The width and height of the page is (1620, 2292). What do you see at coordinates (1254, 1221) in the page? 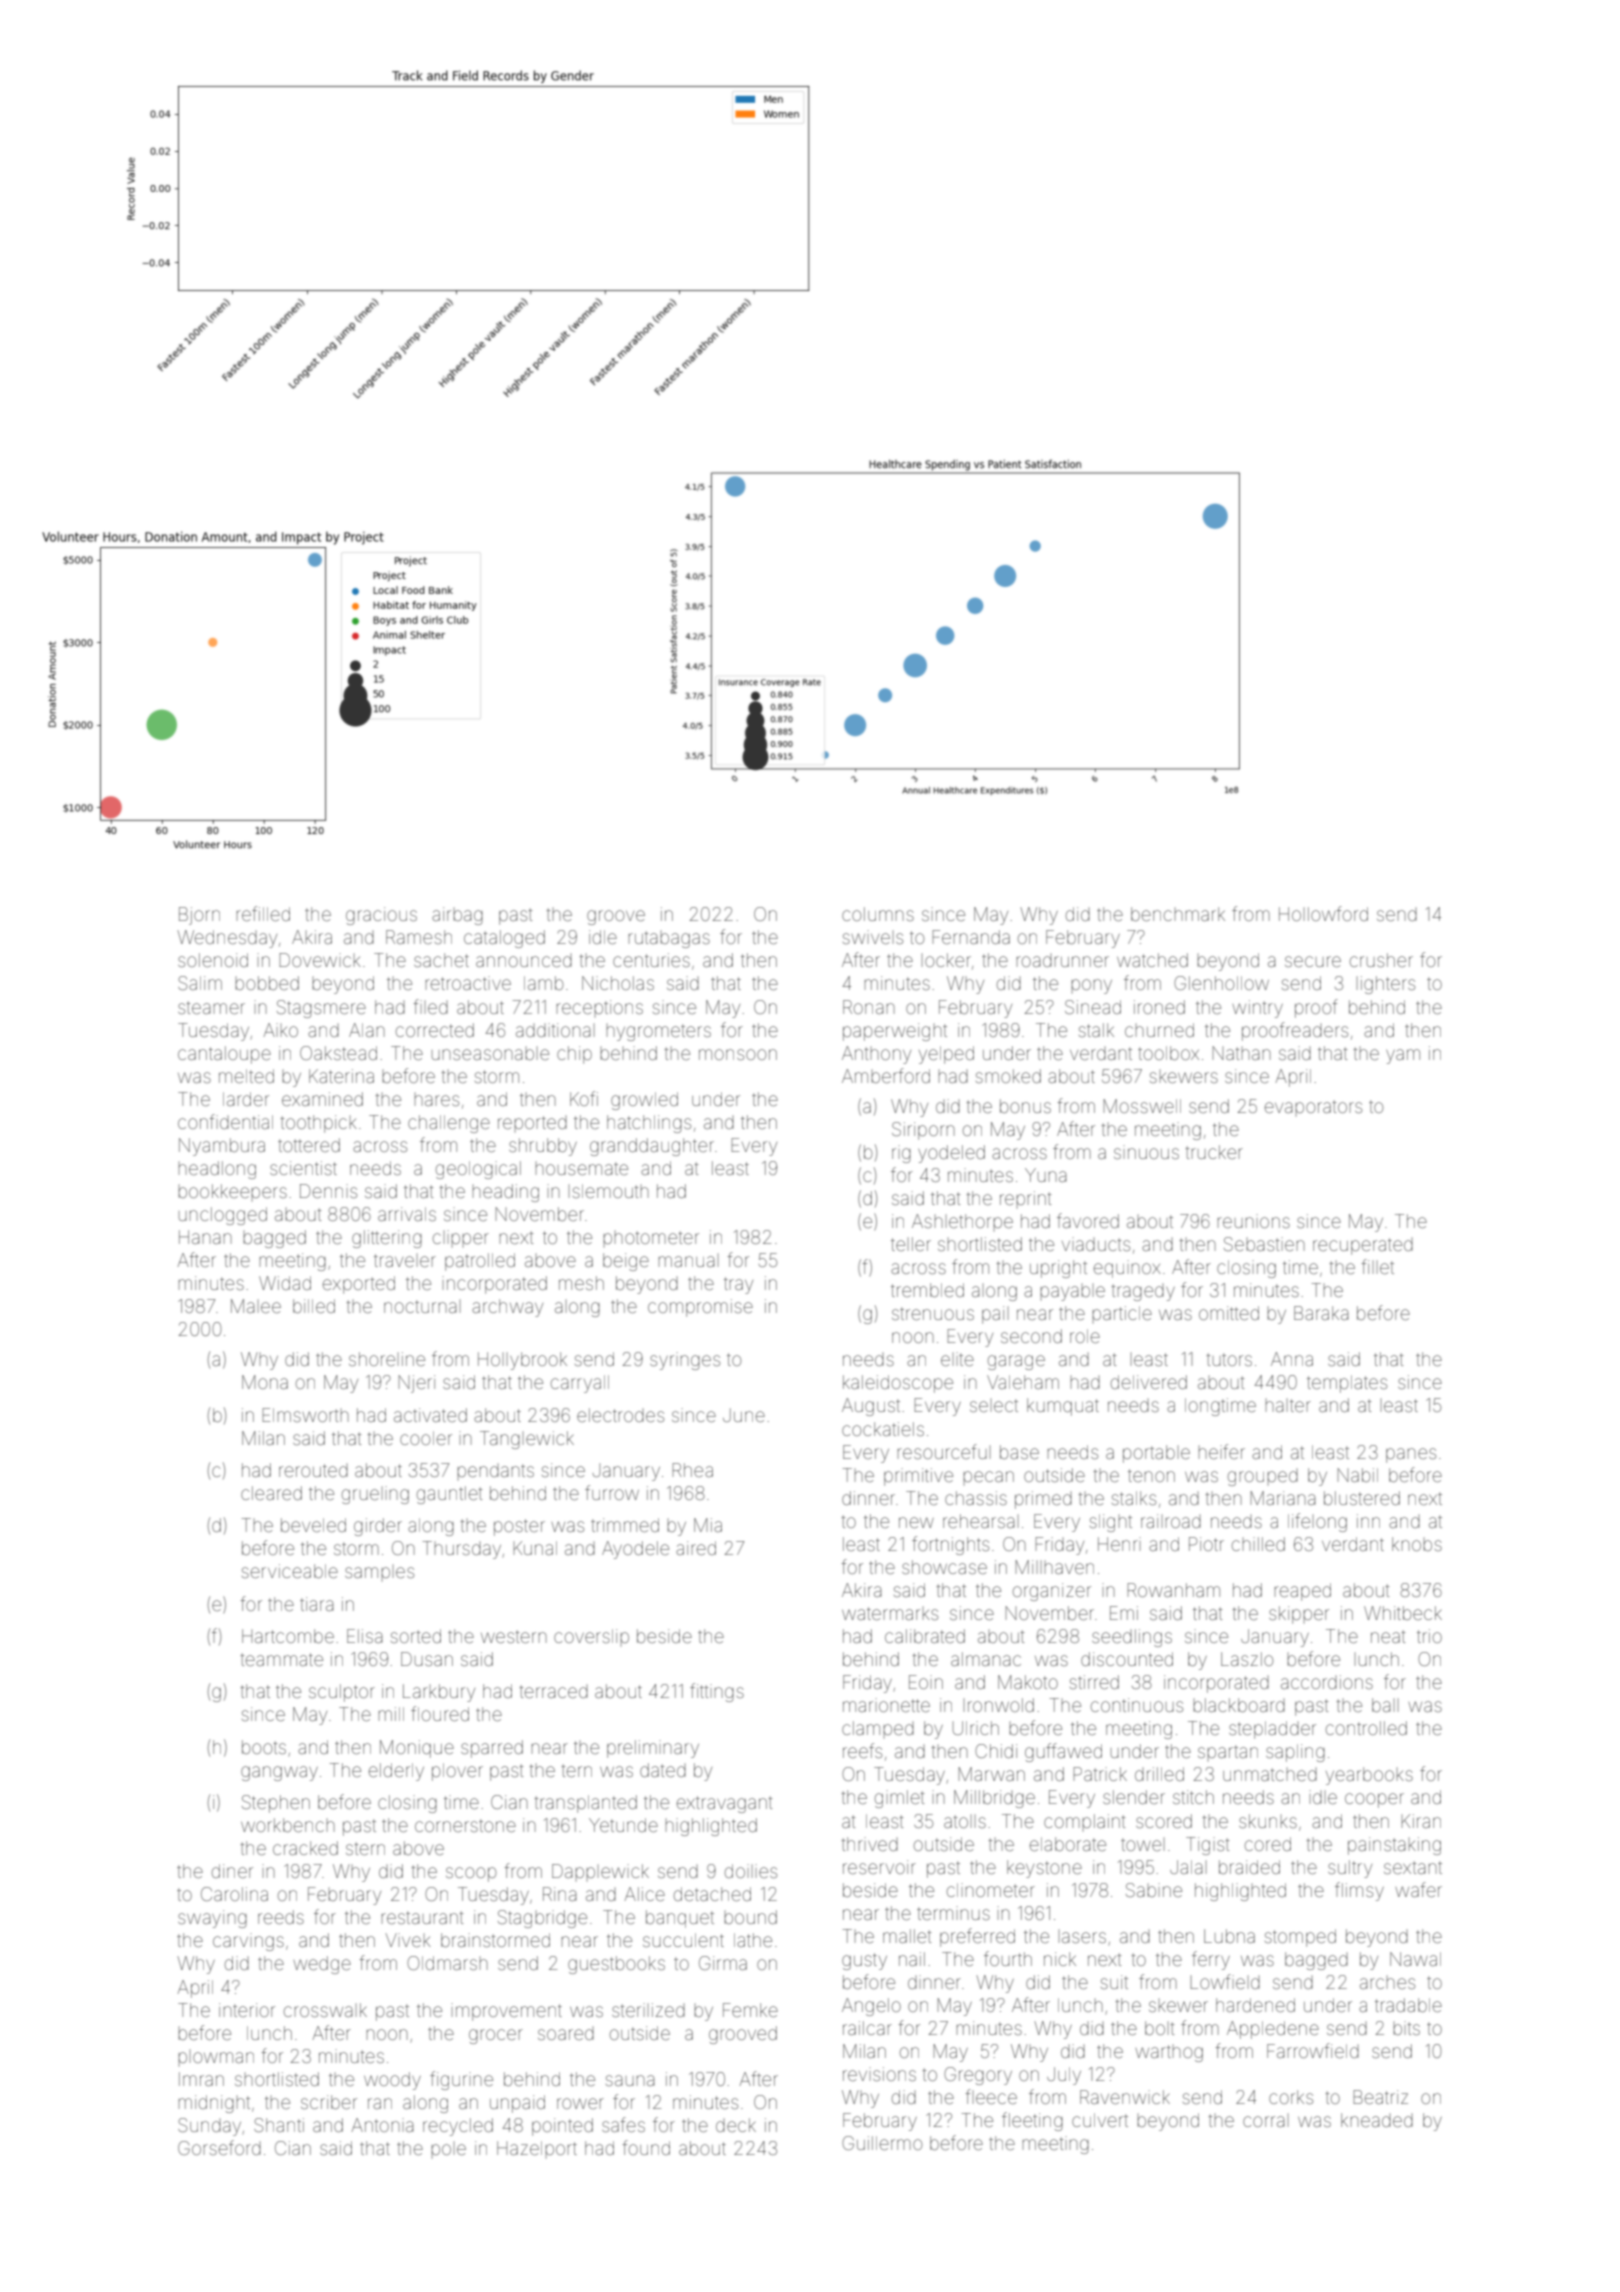
I see `reunions` at bounding box center [1254, 1221].
